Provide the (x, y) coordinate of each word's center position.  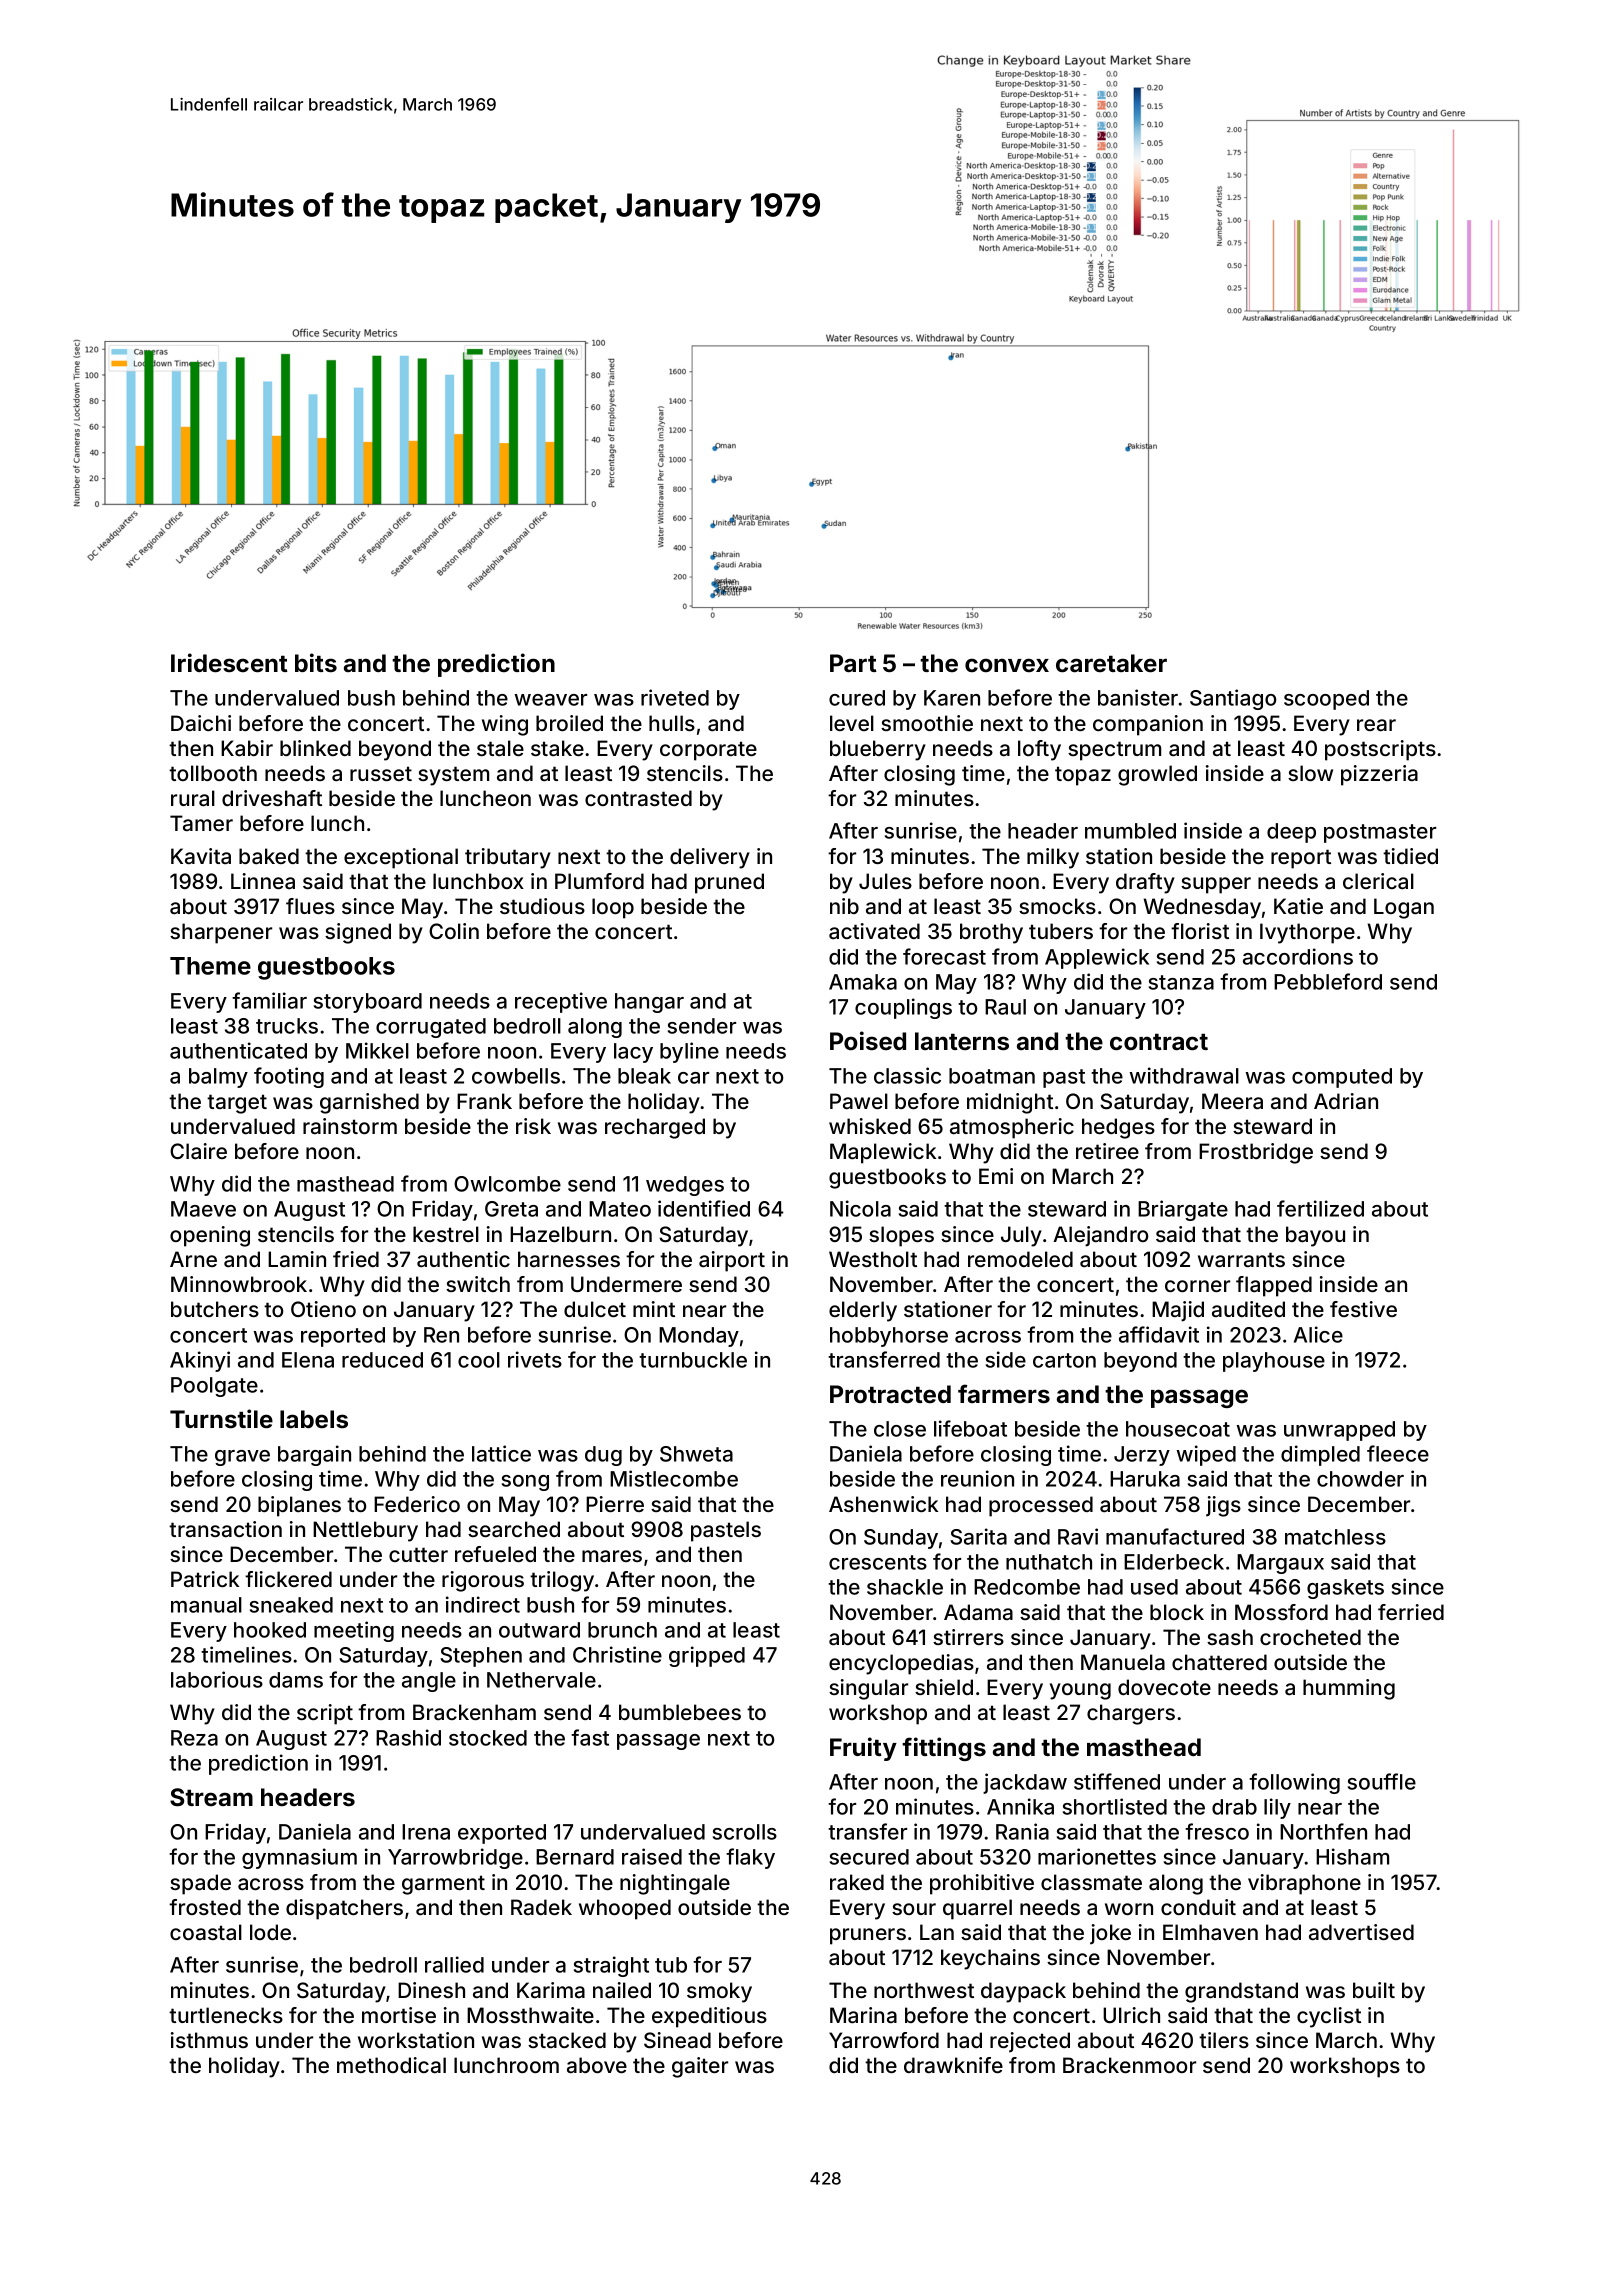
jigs (1223, 1506)
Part (853, 663)
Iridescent (229, 663)
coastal (206, 1932)
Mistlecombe (674, 1478)
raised (652, 1856)
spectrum (1114, 751)
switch (478, 1284)
